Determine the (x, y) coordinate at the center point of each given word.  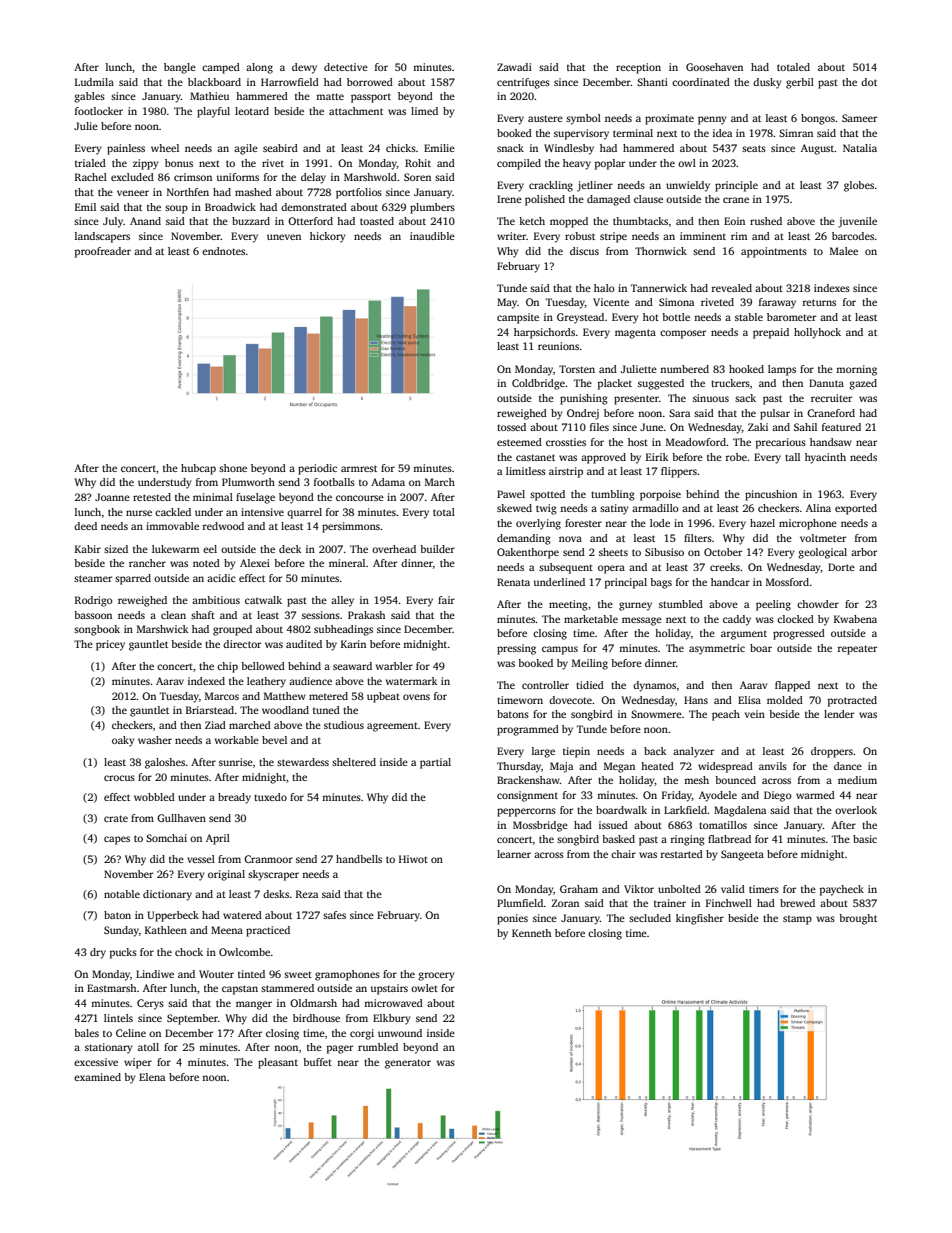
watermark (411, 681)
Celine (131, 1033)
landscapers (102, 237)
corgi (362, 1034)
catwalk (263, 600)
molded (785, 700)
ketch (532, 221)
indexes (832, 288)
